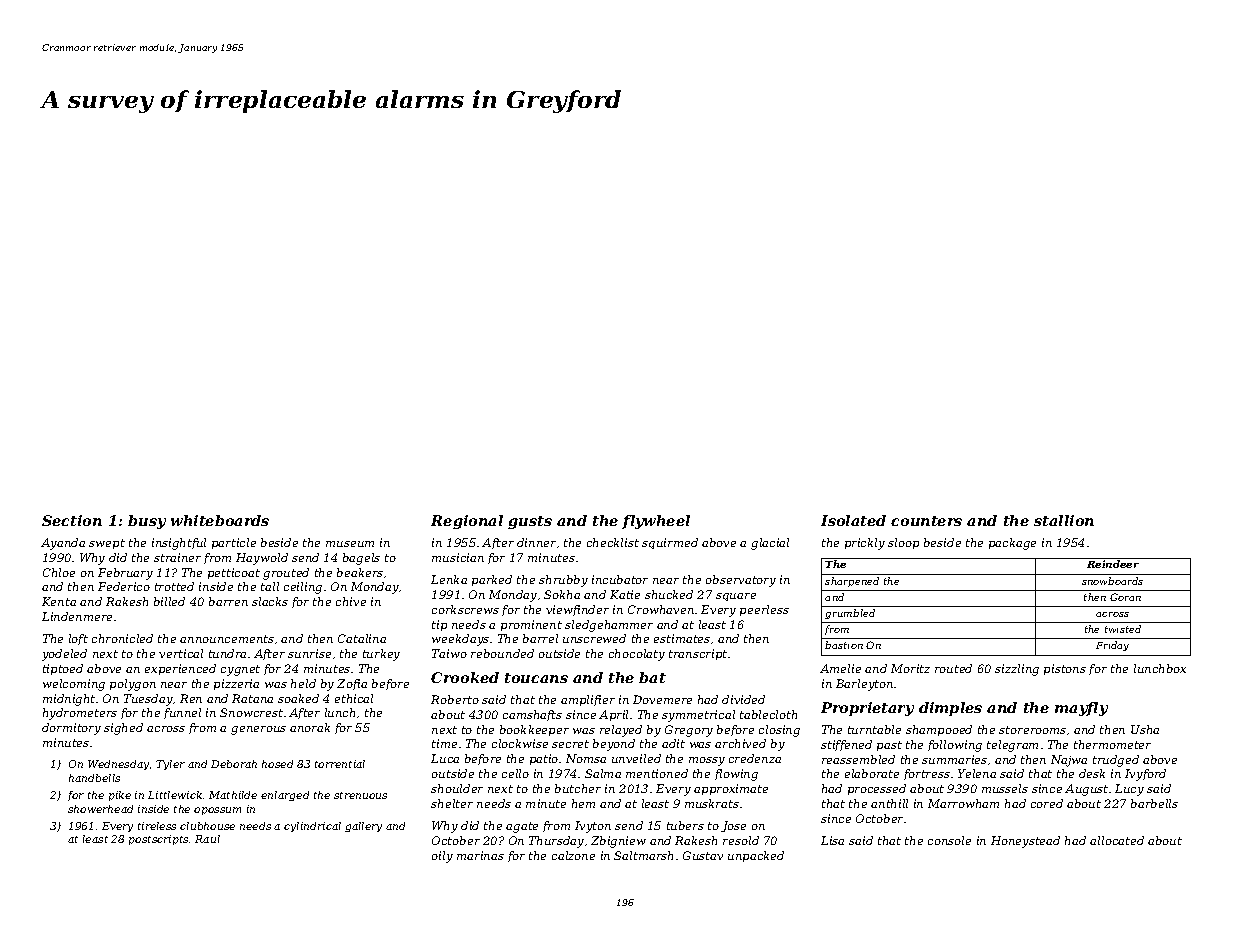 The width and height of the document is (1233, 952). I want to click on transcript, so click(698, 654).
